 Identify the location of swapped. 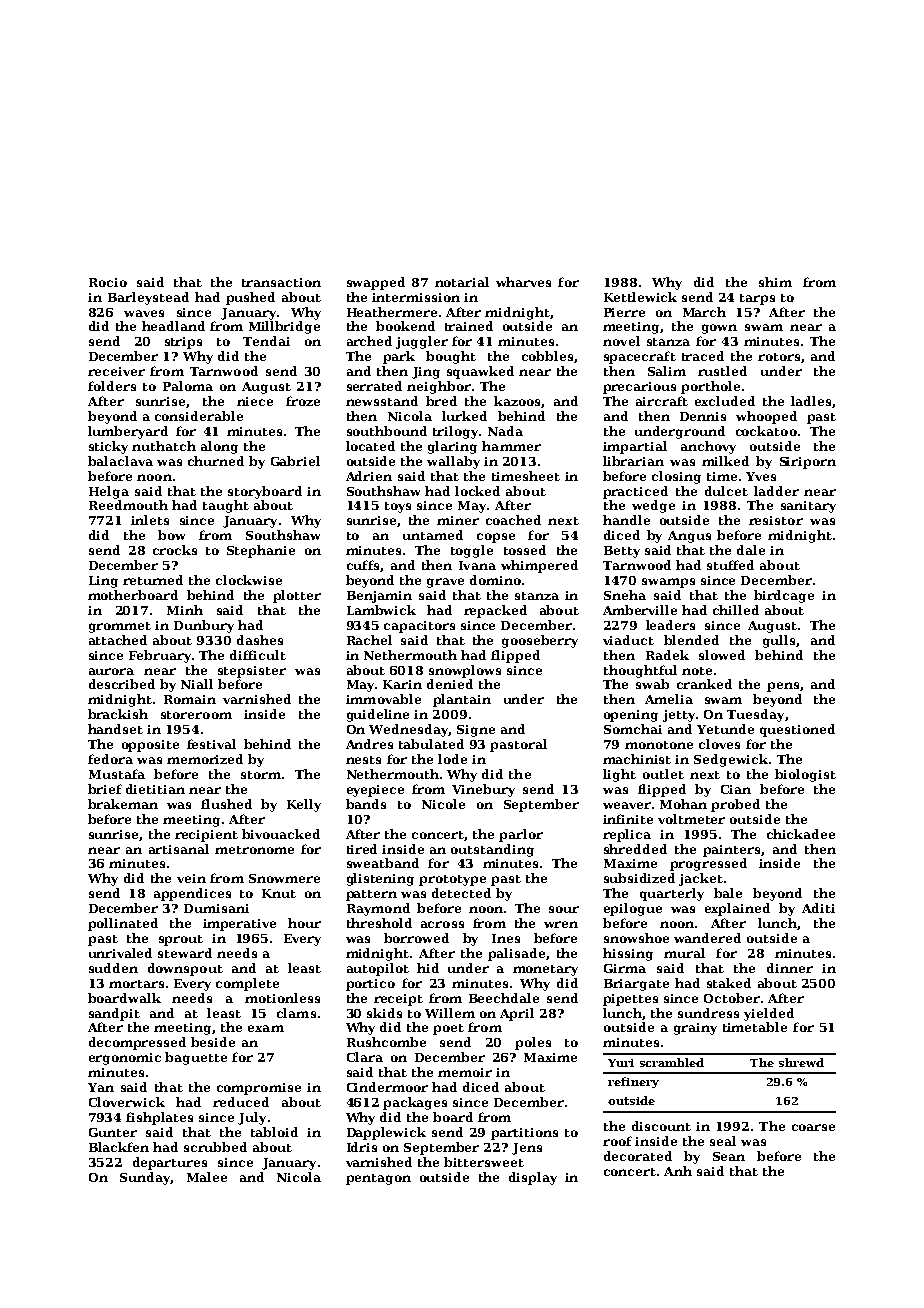
(376, 283).
